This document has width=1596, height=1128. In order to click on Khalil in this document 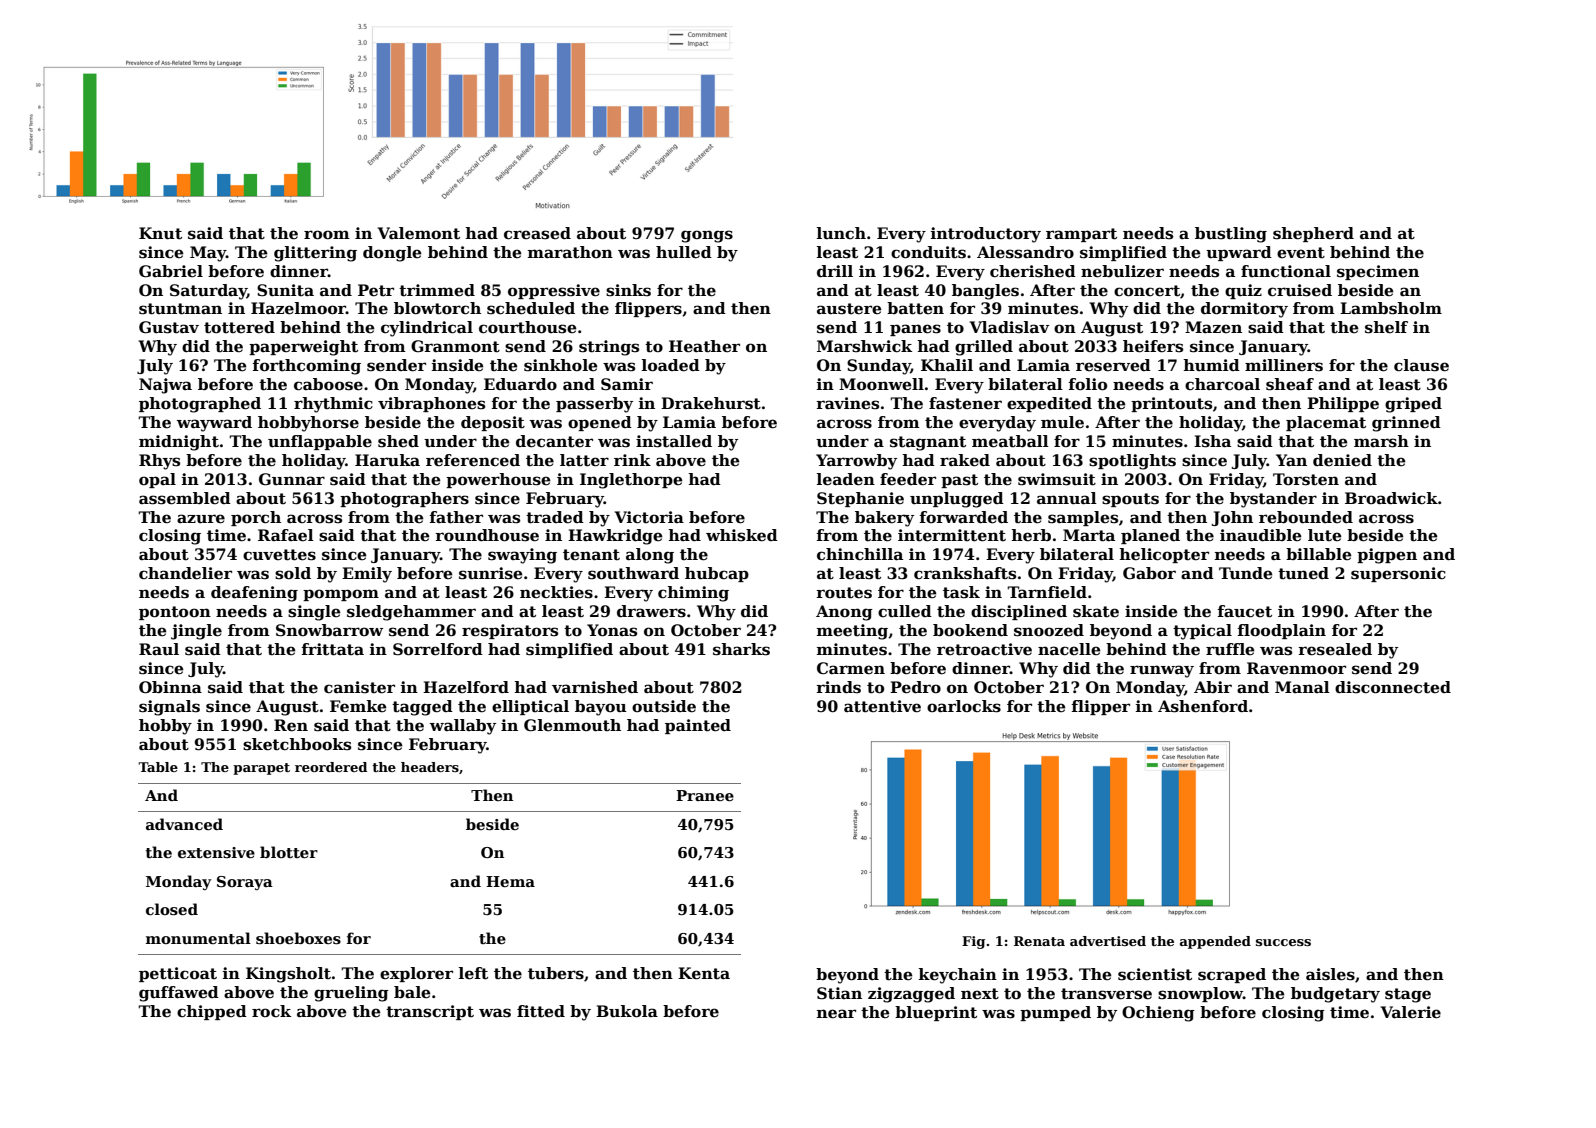, I will do `click(947, 365)`.
